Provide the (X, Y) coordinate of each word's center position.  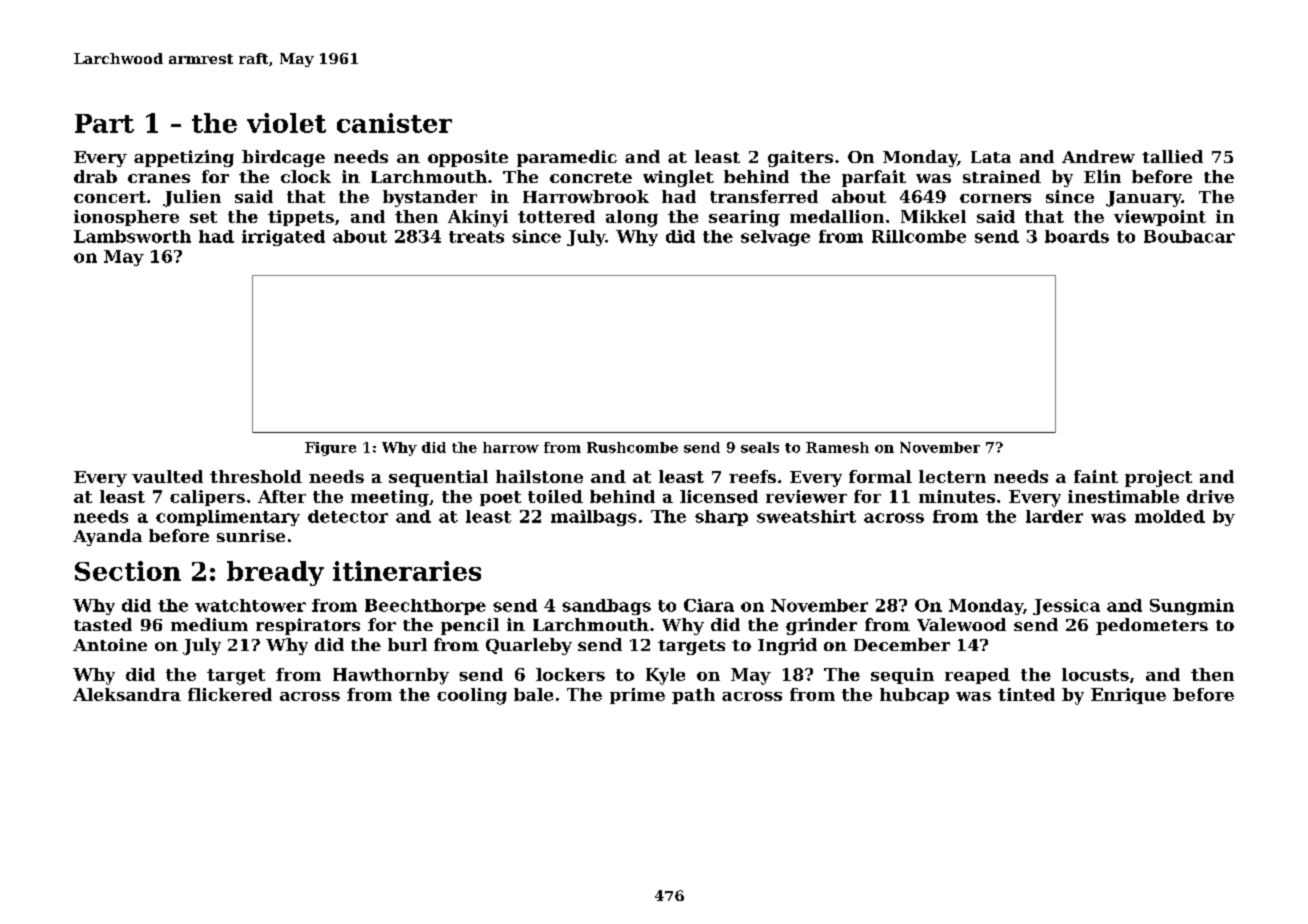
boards (1077, 236)
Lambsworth (132, 236)
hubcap (914, 696)
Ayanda (107, 537)
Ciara (709, 605)
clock (306, 176)
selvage (775, 238)
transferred (764, 196)
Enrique (1128, 696)
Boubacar (1189, 236)
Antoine (110, 644)
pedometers (1152, 626)
